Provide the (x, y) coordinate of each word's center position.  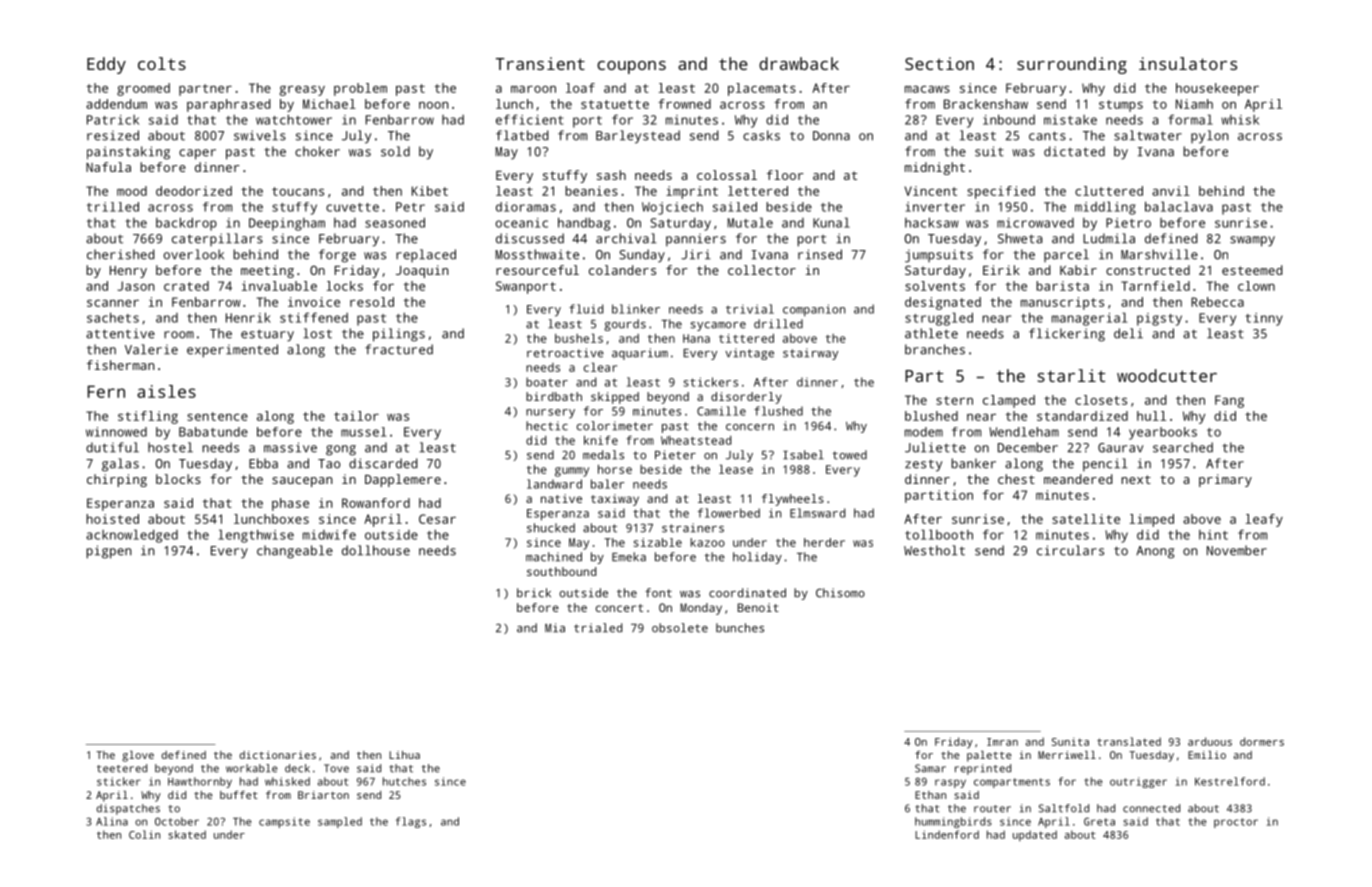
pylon (1209, 137)
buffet (239, 795)
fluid (586, 309)
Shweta (1020, 238)
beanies (591, 191)
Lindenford (947, 834)
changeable (295, 552)
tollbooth (939, 534)
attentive (120, 333)
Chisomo (840, 593)
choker (317, 151)
